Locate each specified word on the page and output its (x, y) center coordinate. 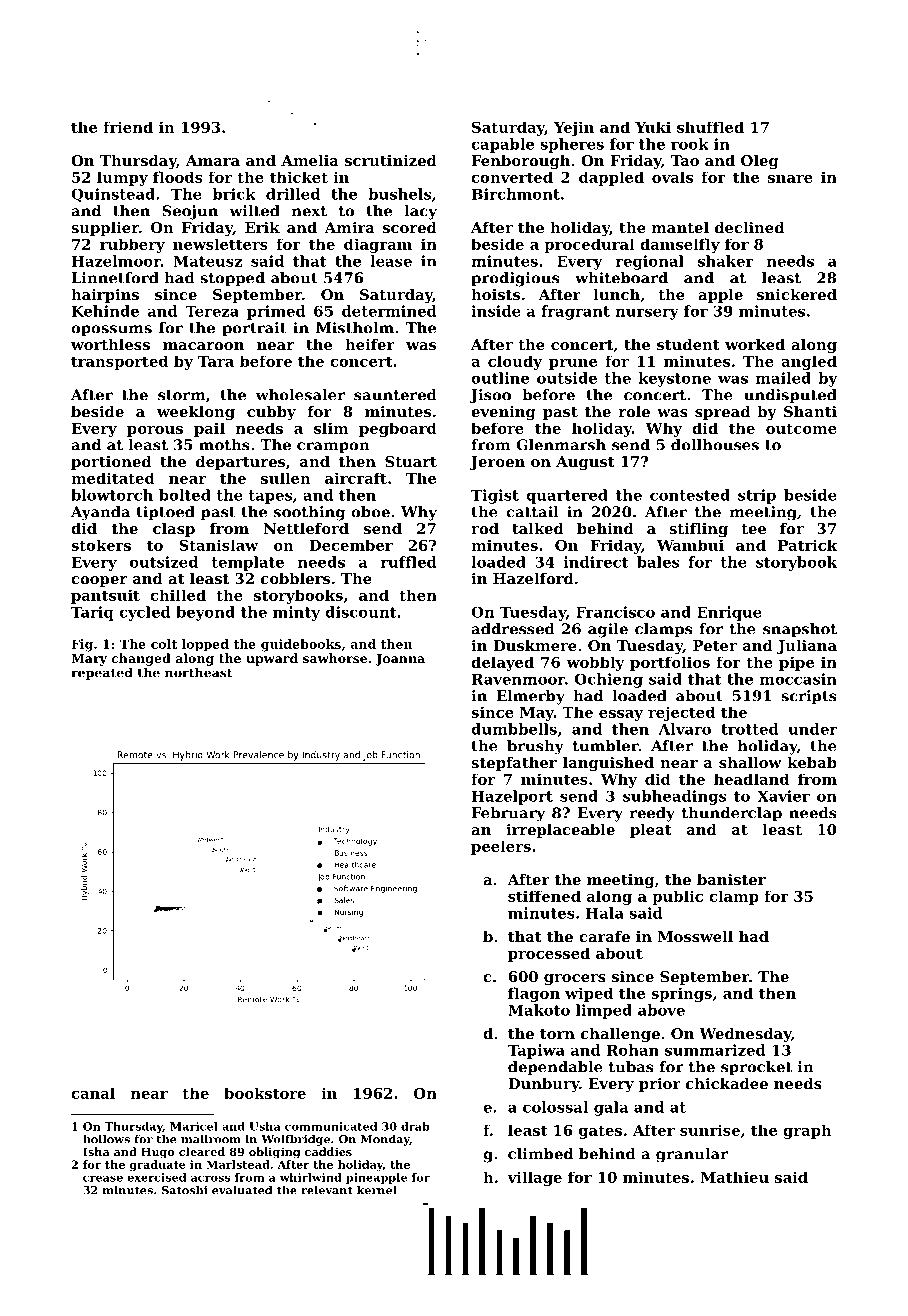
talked (538, 528)
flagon (534, 994)
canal (93, 1093)
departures (240, 463)
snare (790, 179)
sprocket (756, 1068)
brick (234, 194)
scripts (809, 697)
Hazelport (512, 797)
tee (753, 529)
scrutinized (391, 160)
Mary (89, 660)
